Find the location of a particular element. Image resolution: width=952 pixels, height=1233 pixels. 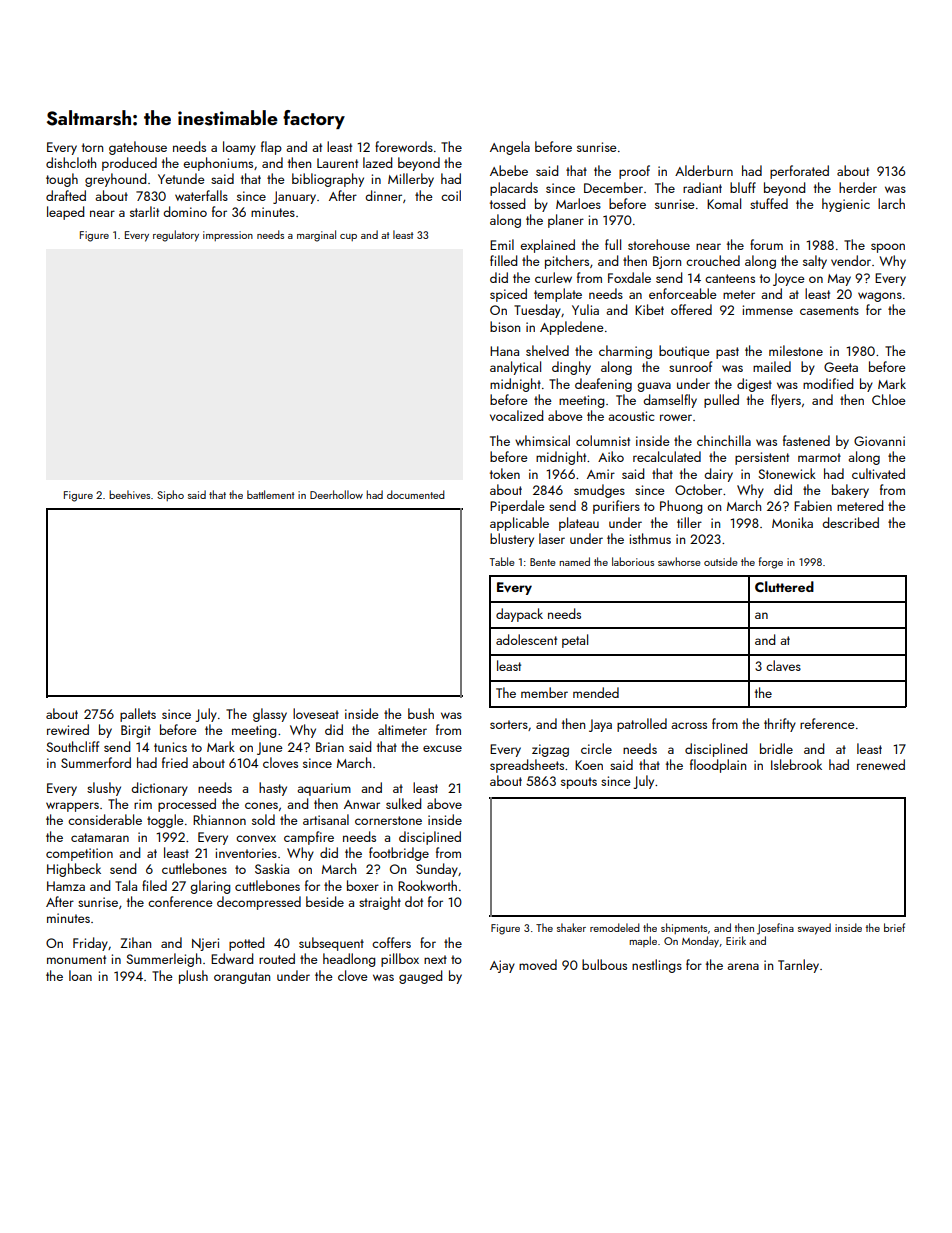

catamaran is located at coordinates (100, 837).
